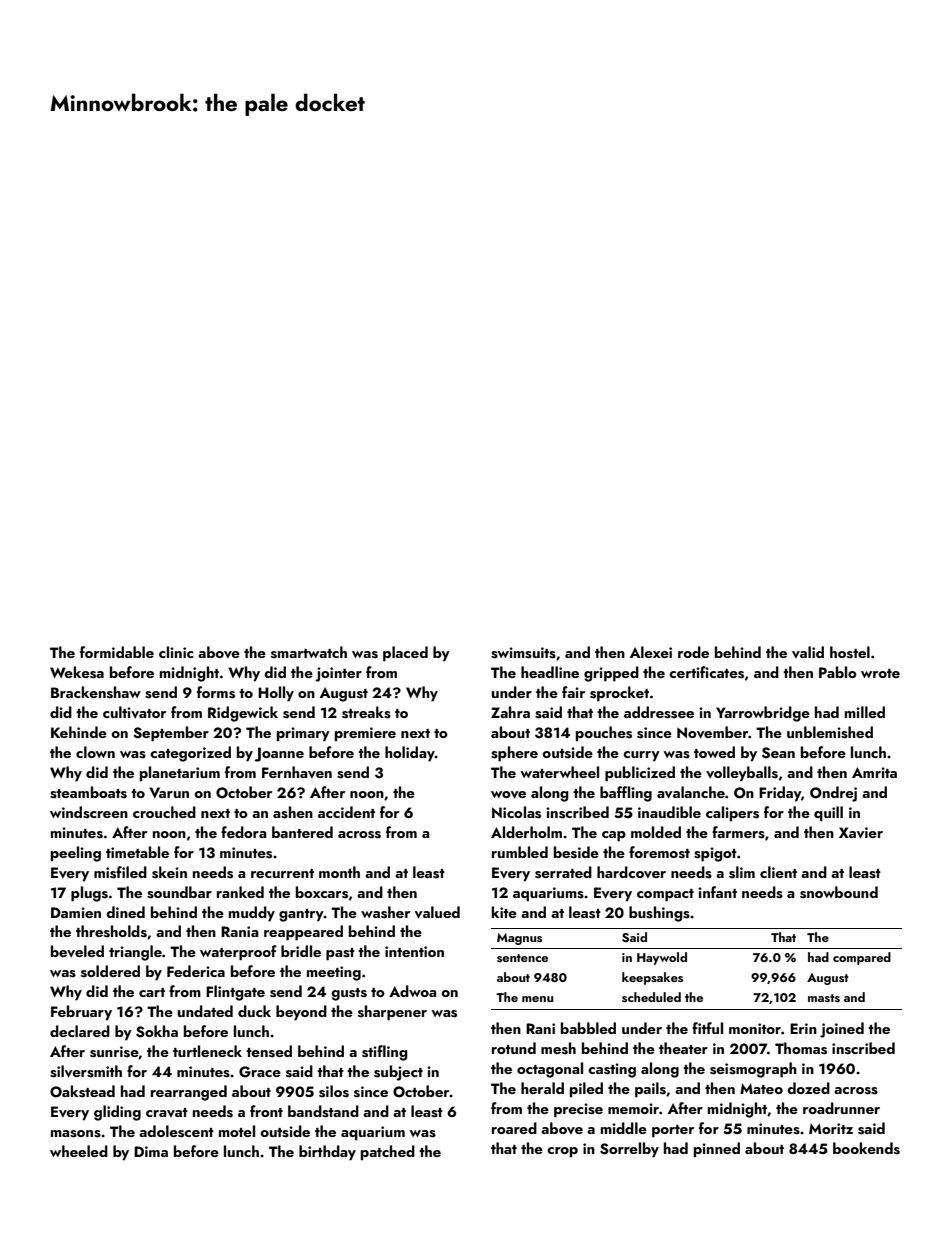 This screenshot has height=1233, width=952. Describe the element at coordinates (413, 991) in the screenshot. I see `Adwoa` at that location.
